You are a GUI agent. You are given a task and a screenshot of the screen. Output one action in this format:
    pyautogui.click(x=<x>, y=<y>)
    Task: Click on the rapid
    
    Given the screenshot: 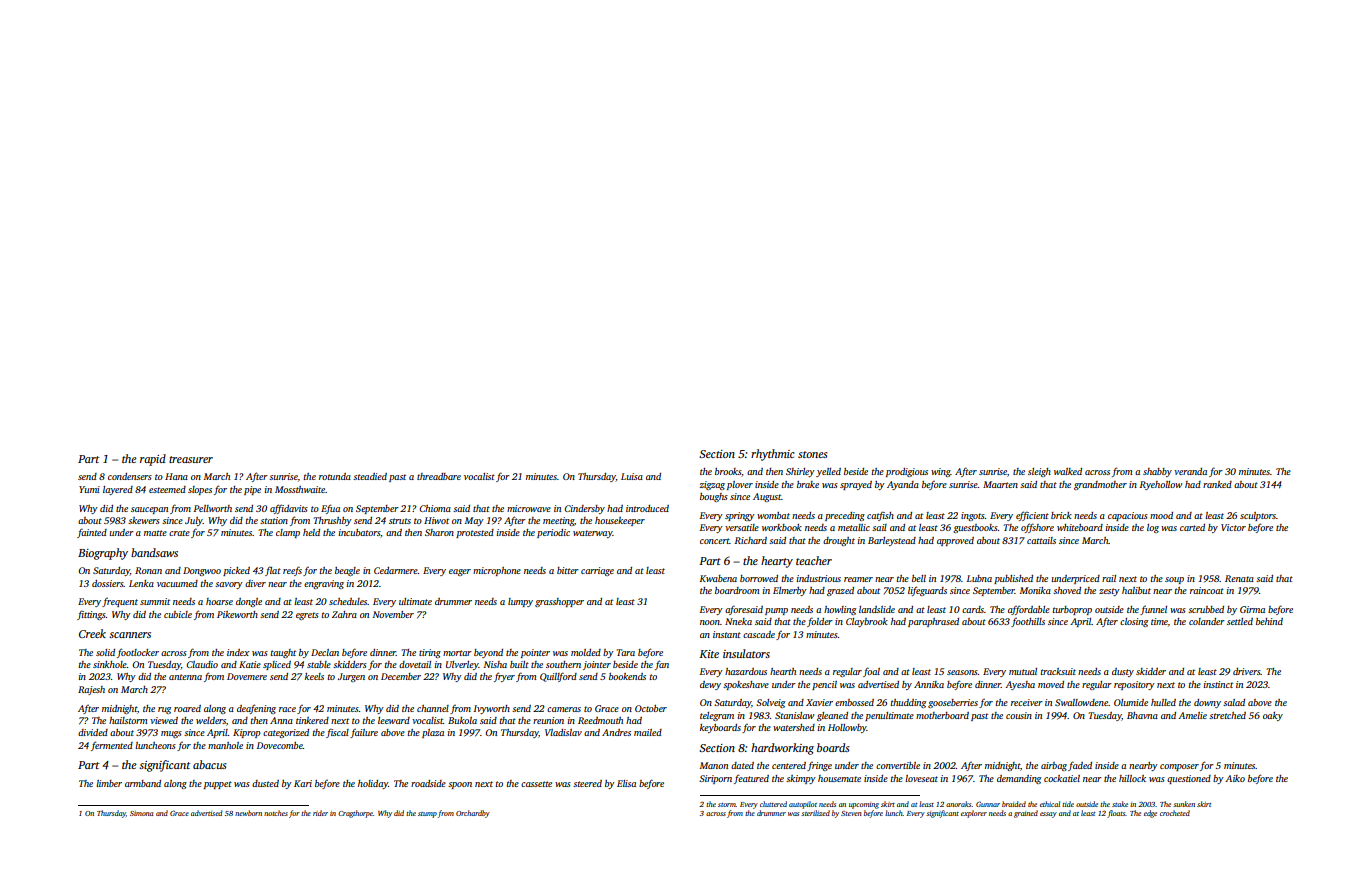 What is the action you would take?
    pyautogui.click(x=153, y=460)
